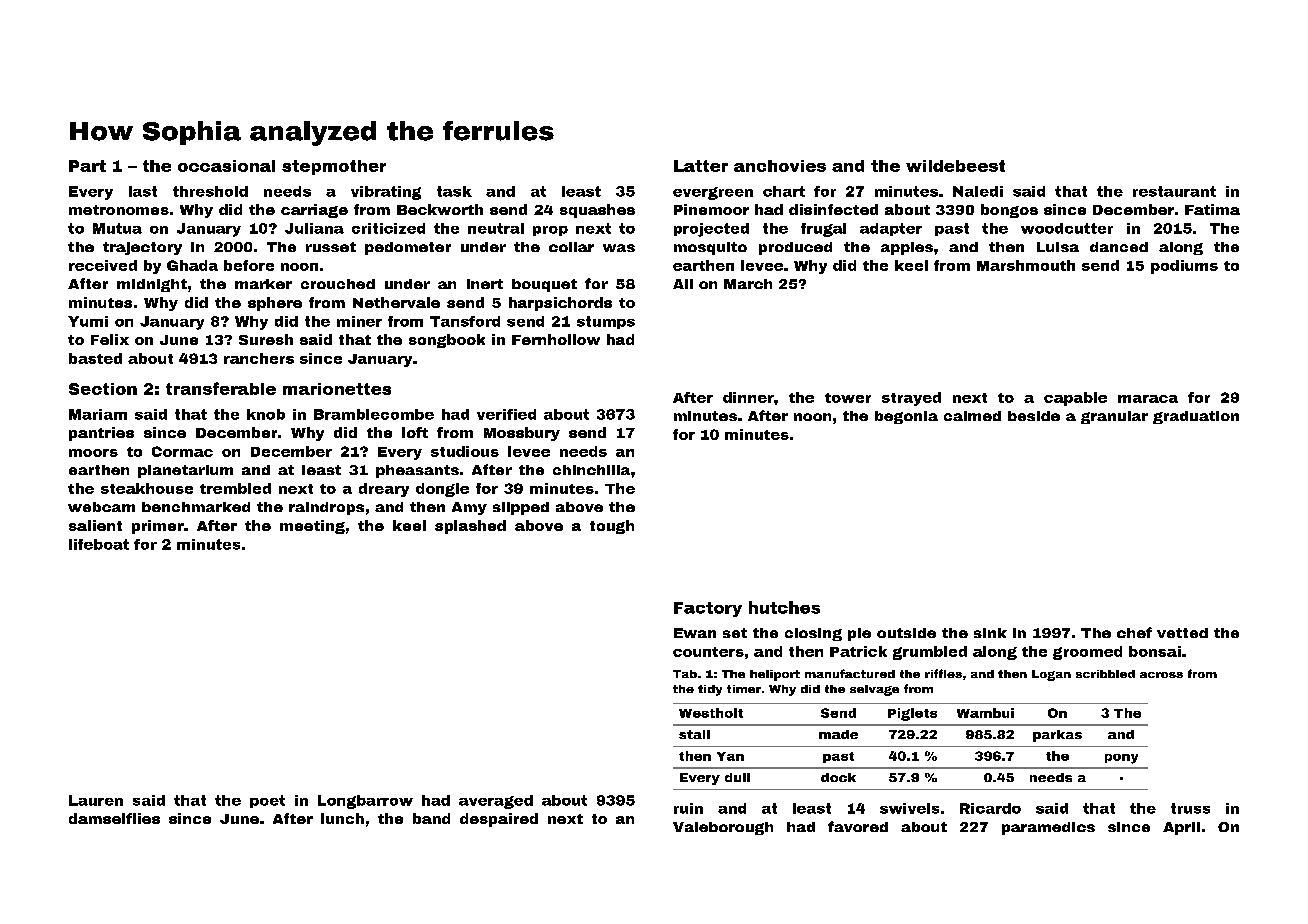 The image size is (1308, 924). I want to click on chef, so click(1134, 632).
